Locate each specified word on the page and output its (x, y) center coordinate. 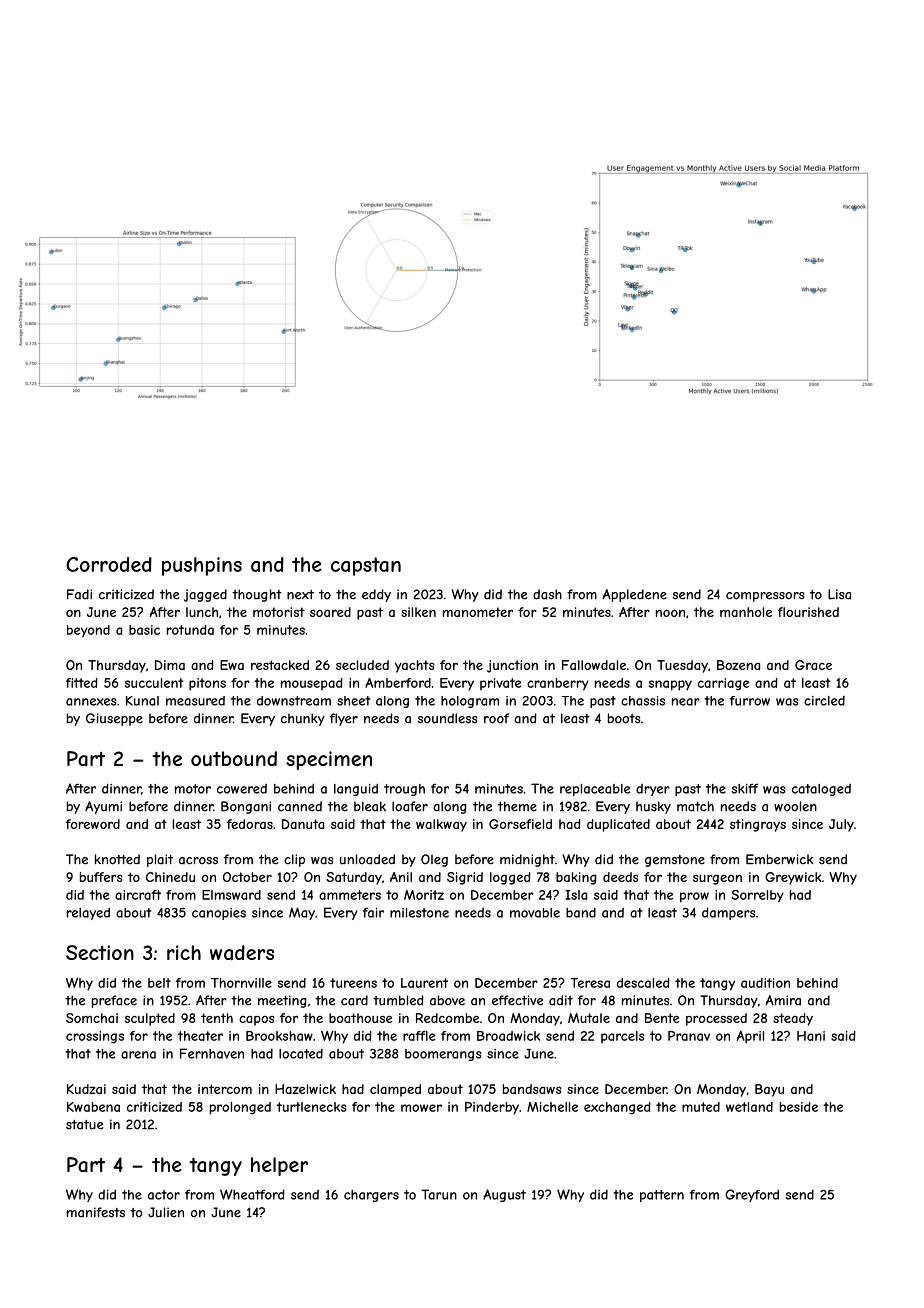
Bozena (738, 665)
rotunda (190, 630)
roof (496, 718)
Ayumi (103, 807)
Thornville (241, 983)
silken (418, 612)
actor (164, 1195)
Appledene (634, 595)
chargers (371, 1196)
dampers (728, 913)
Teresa (590, 983)
